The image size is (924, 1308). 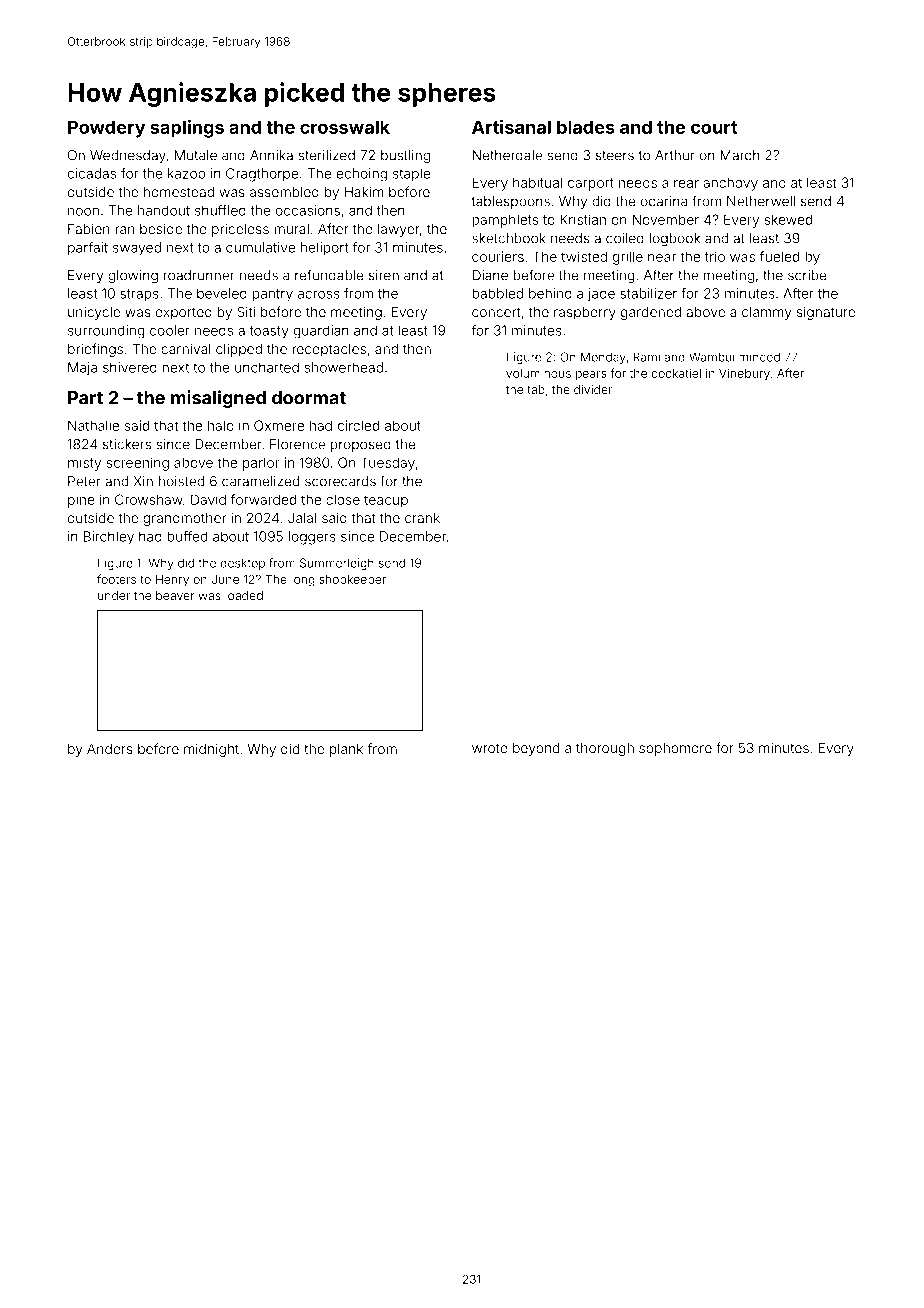 What do you see at coordinates (106, 129) in the document?
I see `Powdery` at bounding box center [106, 129].
